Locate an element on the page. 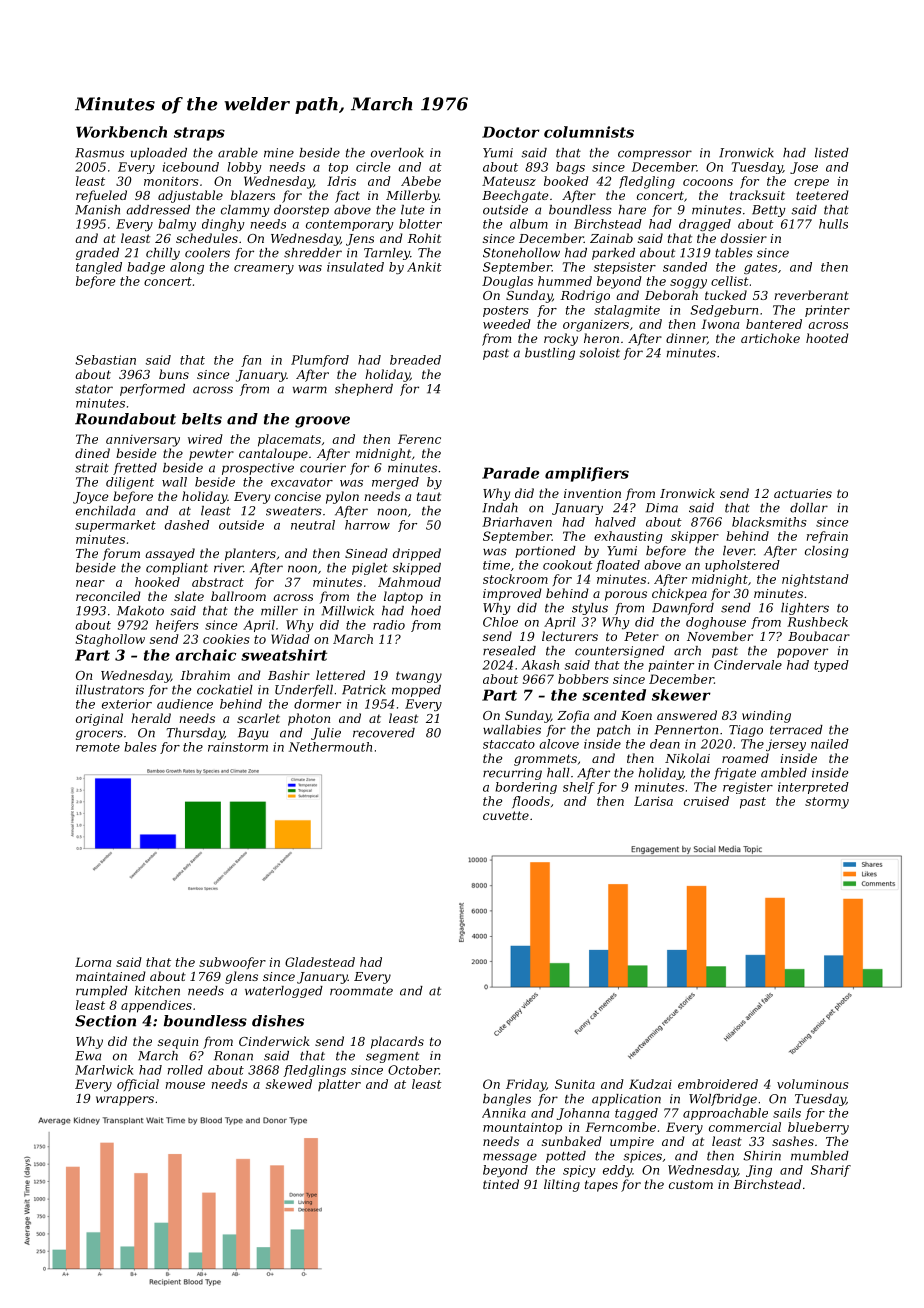  rocky is located at coordinates (561, 339).
